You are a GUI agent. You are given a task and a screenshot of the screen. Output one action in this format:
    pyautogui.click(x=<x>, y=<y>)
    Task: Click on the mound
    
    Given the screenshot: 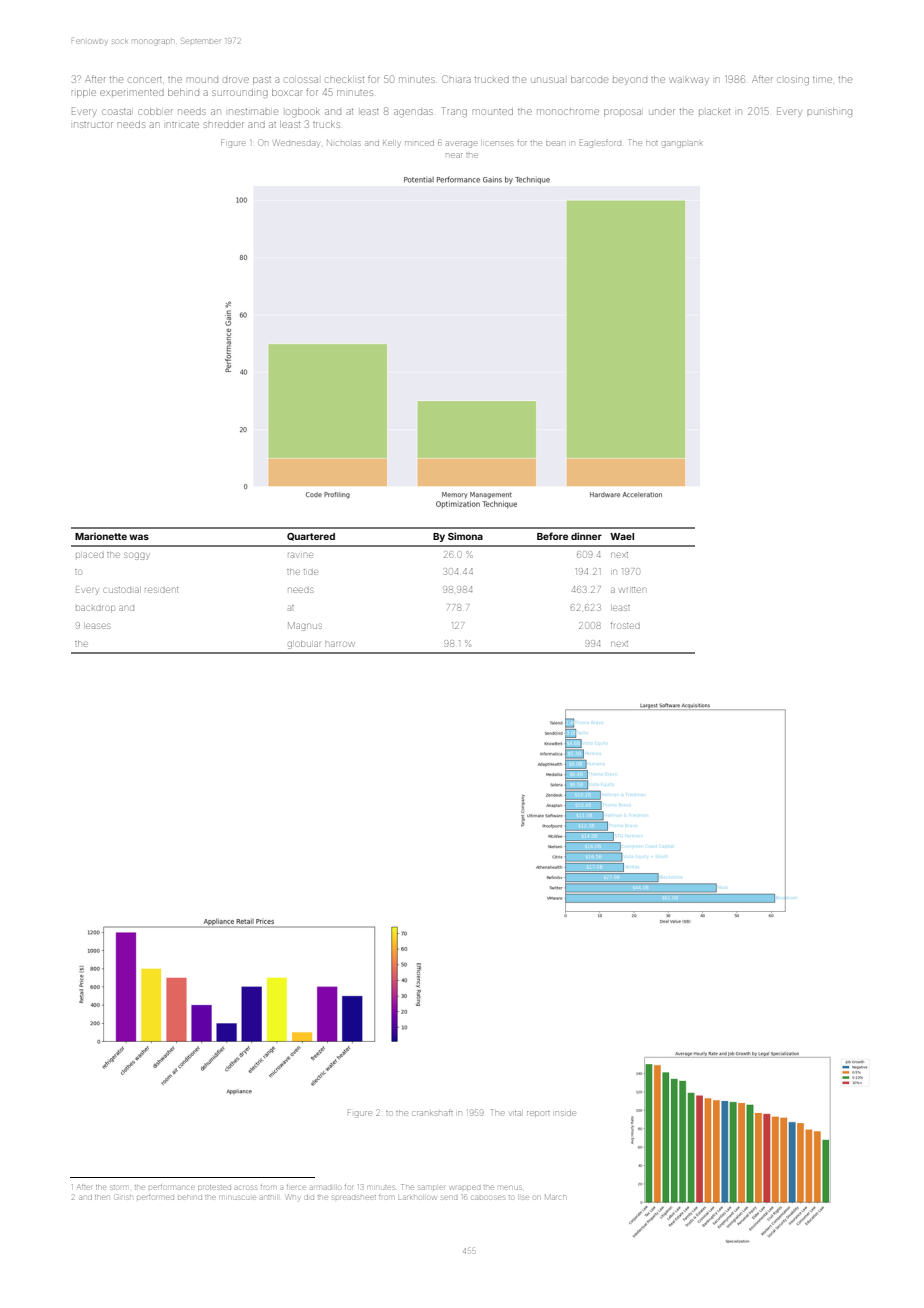 What is the action you would take?
    pyautogui.click(x=202, y=80)
